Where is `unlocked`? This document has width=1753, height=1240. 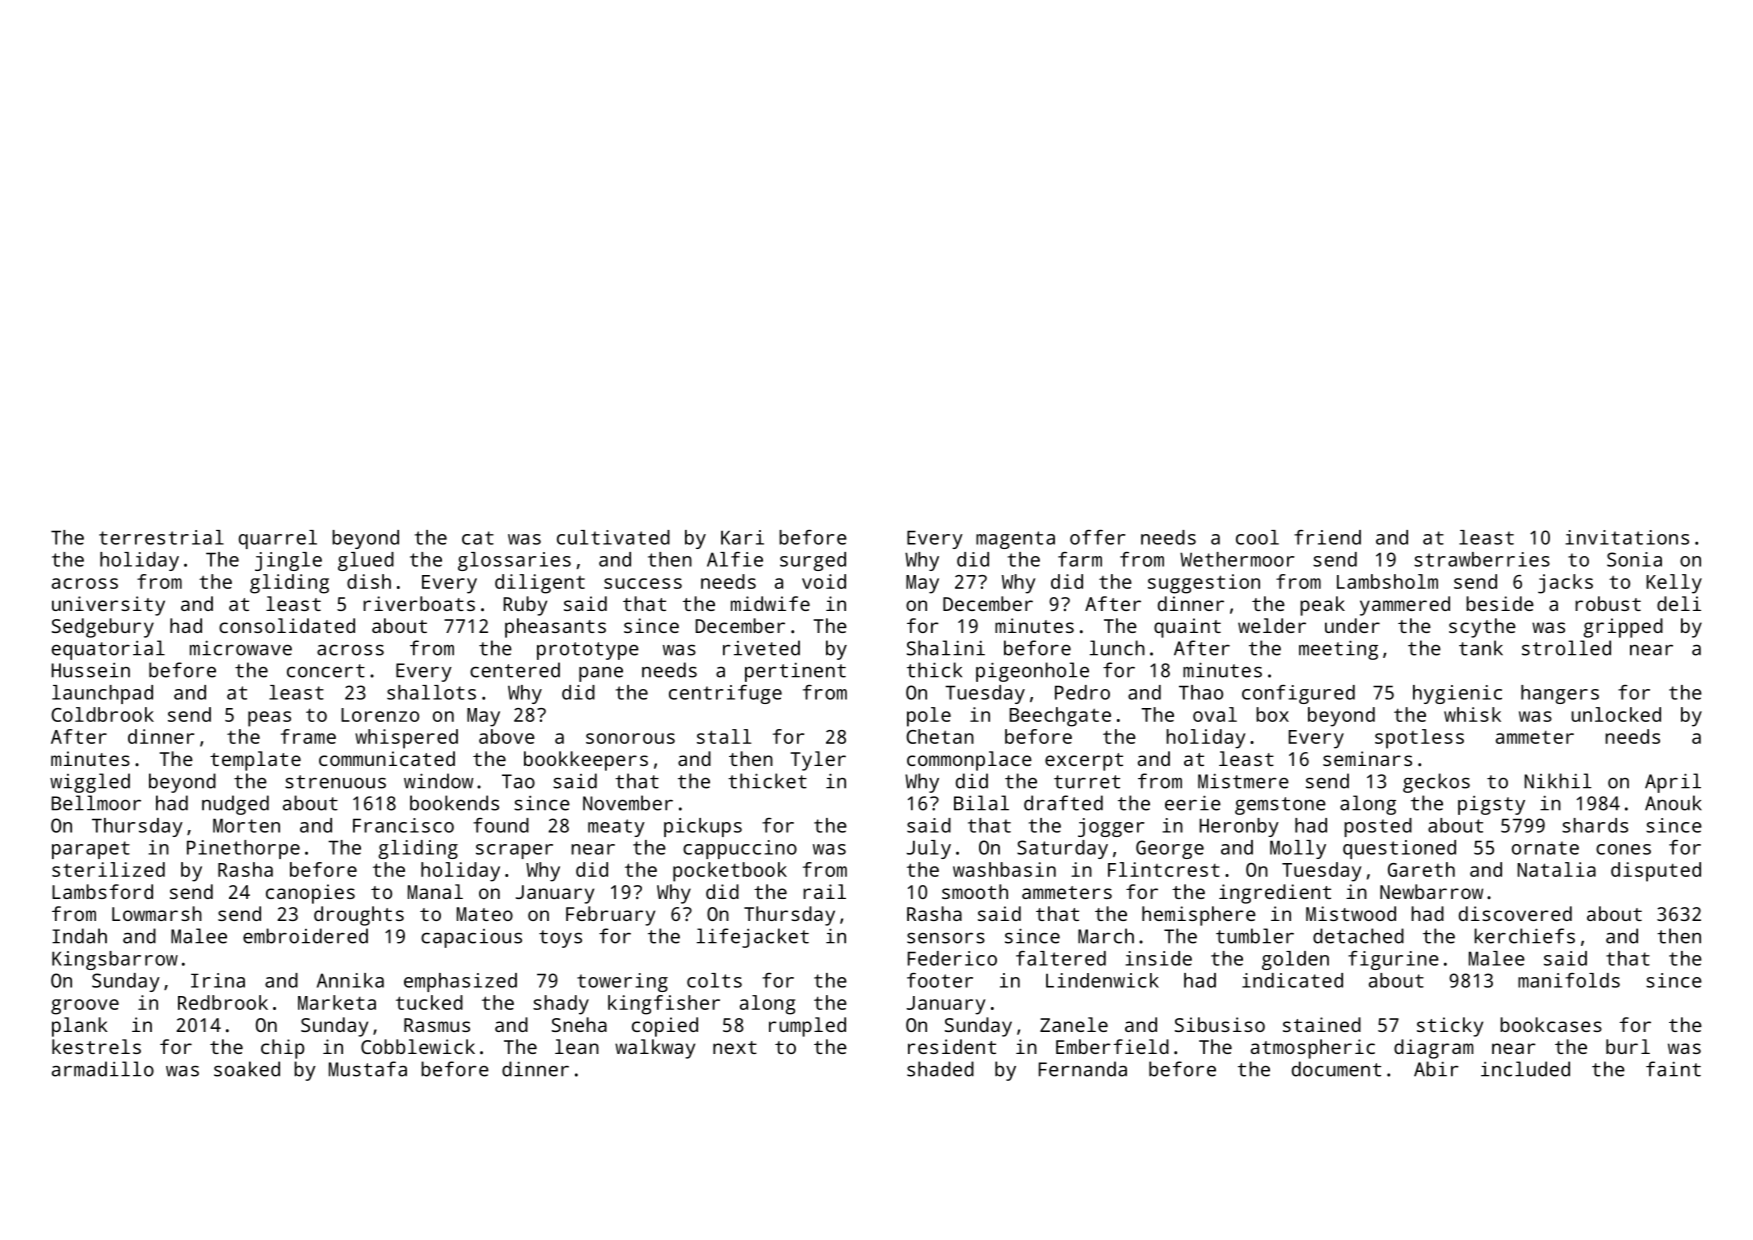 unlocked is located at coordinates (1616, 714).
